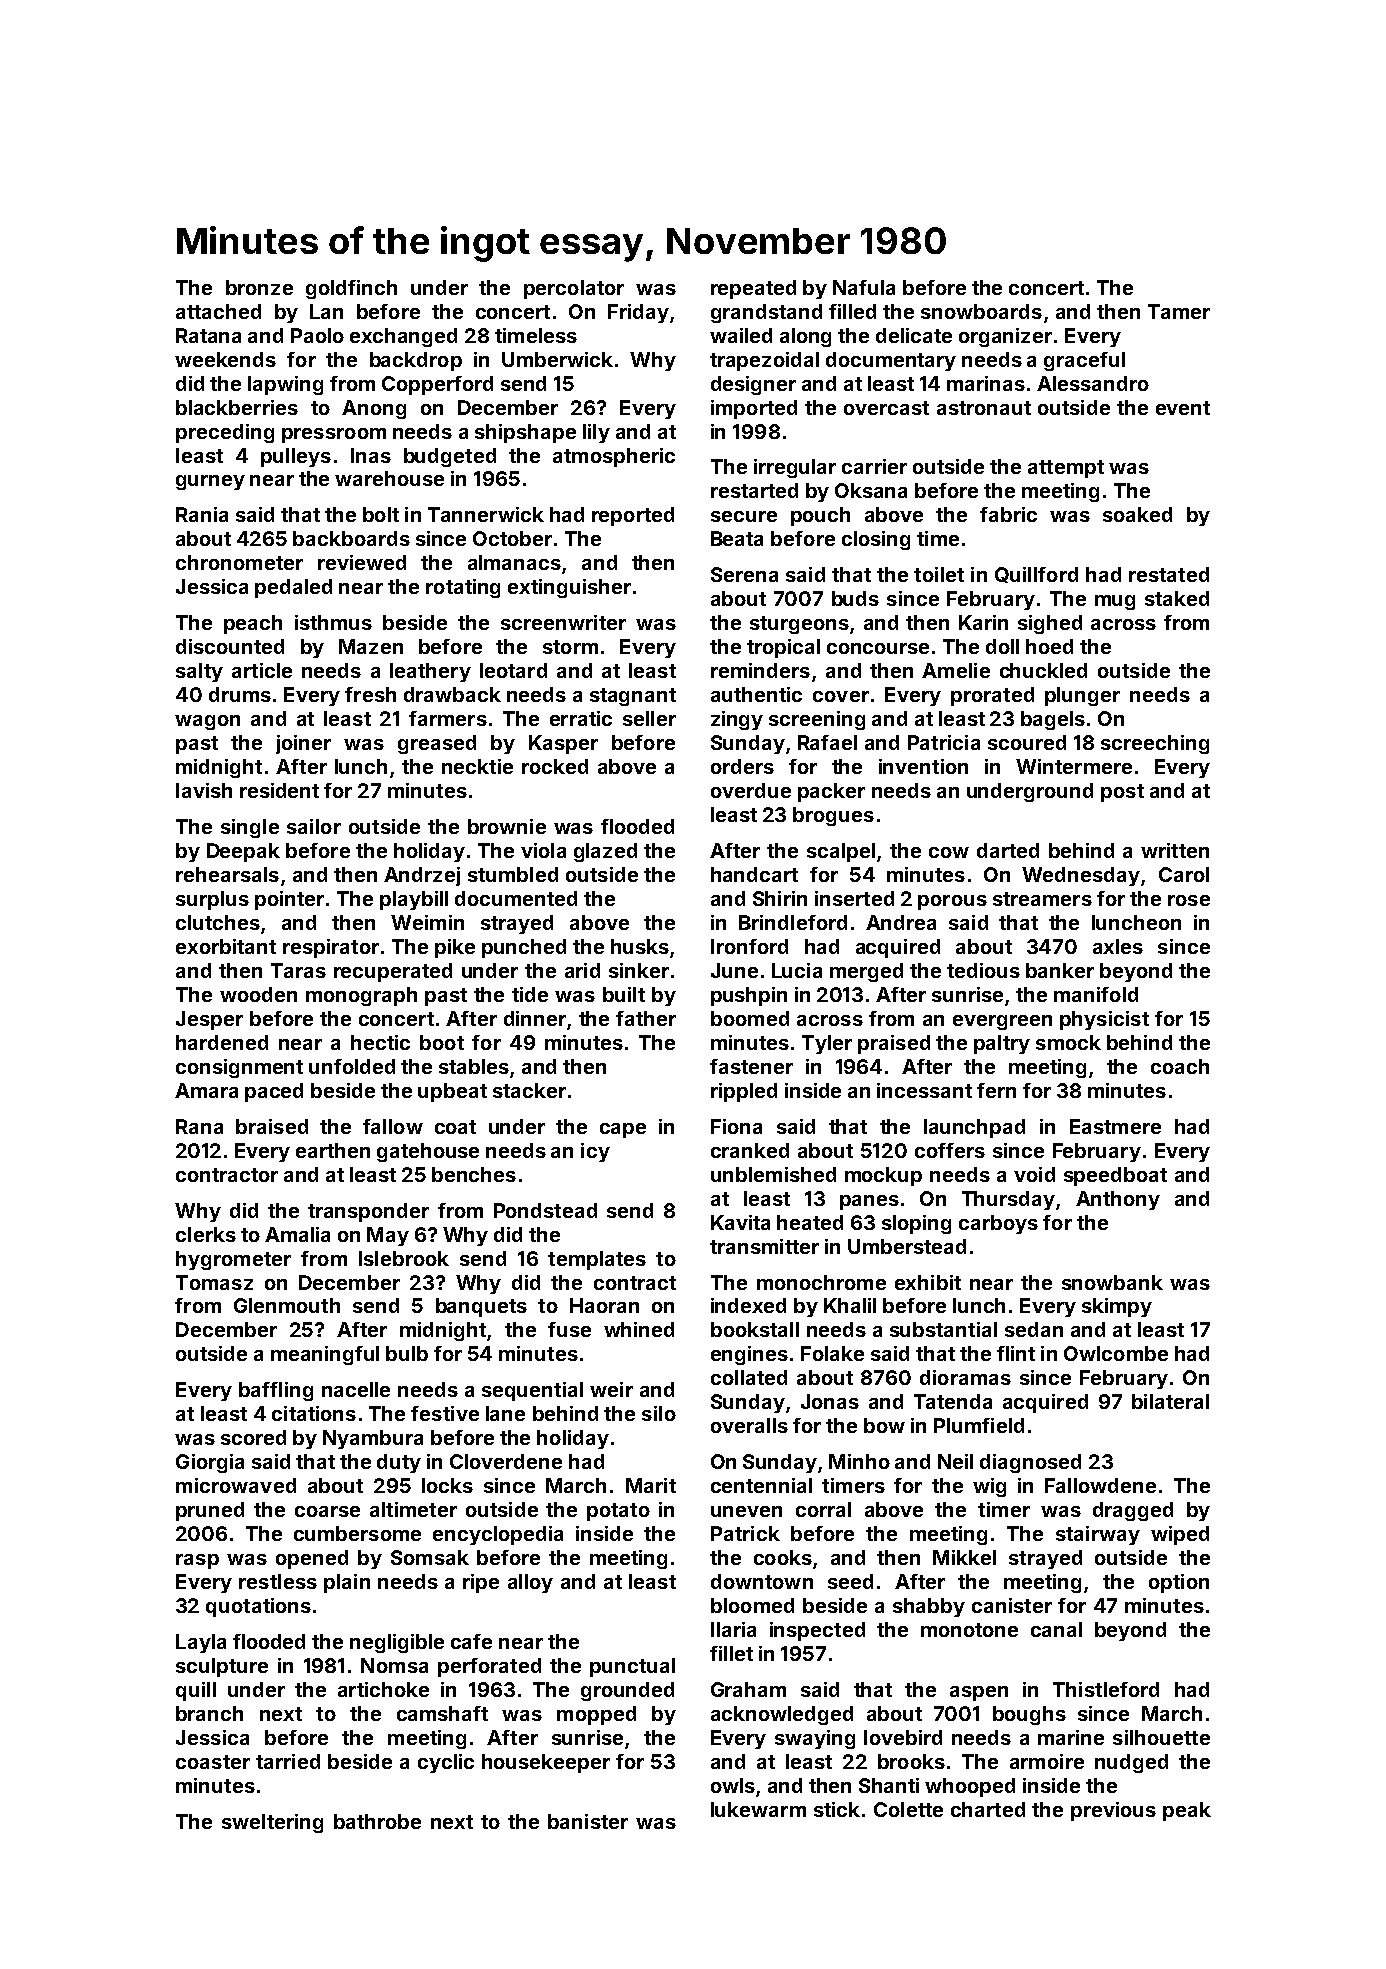 The height and width of the document is (1969, 1386). I want to click on charted, so click(988, 1809).
